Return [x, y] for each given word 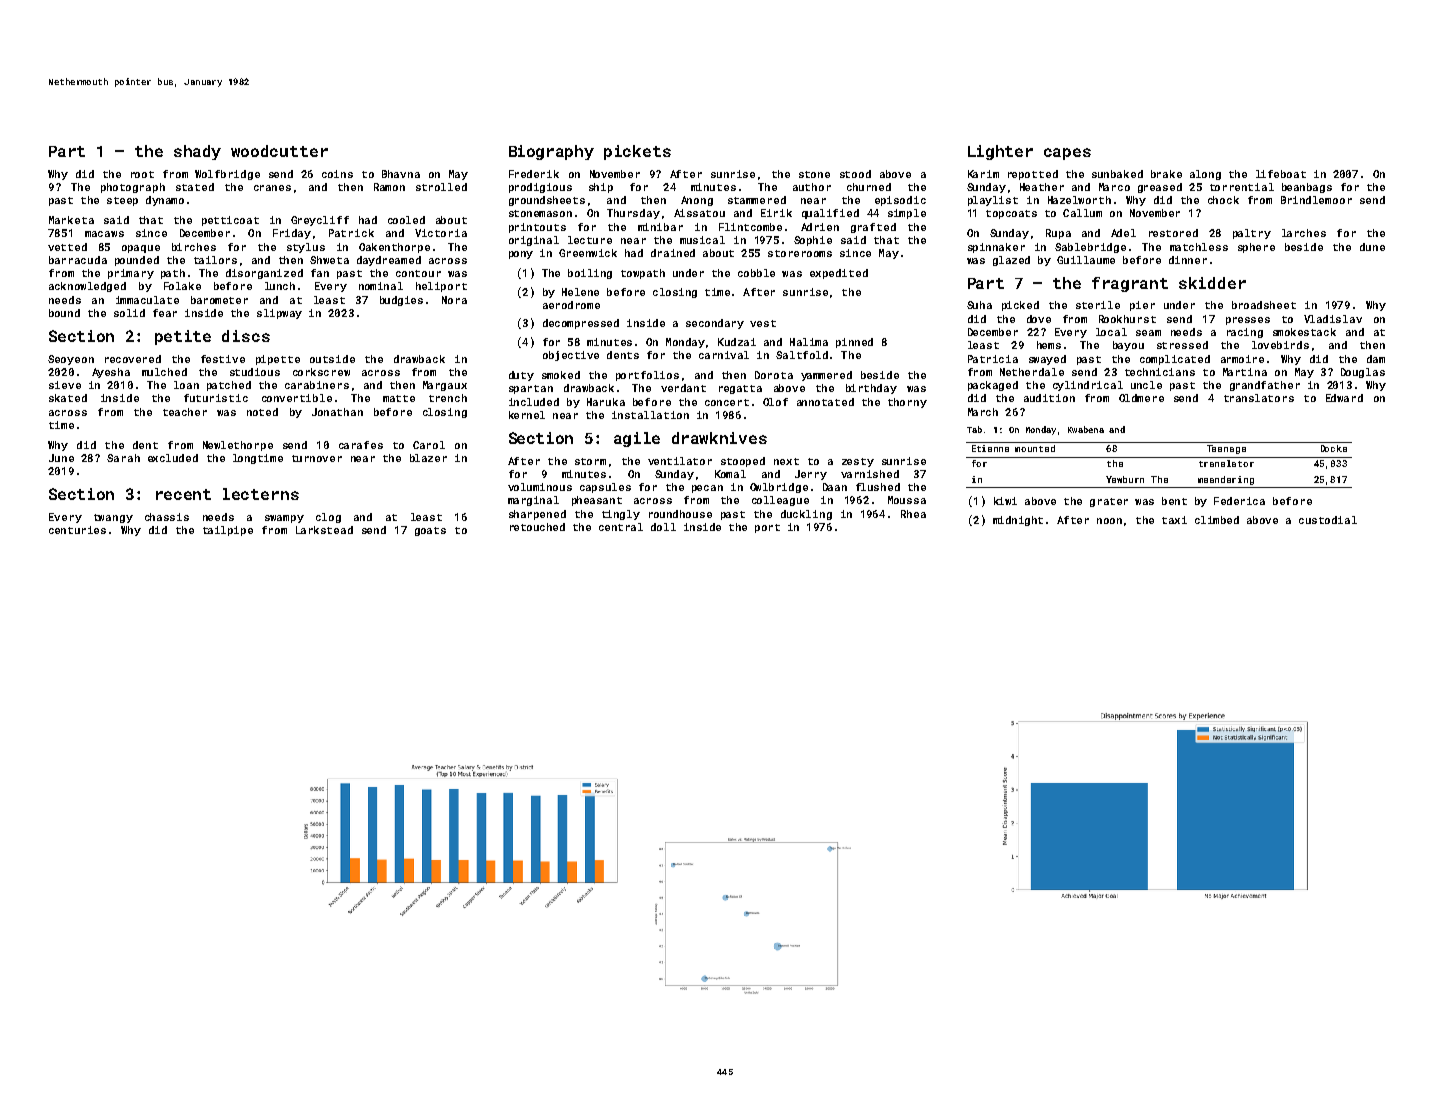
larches [1304, 233]
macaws [104, 234]
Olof [775, 402]
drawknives [719, 438]
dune [1372, 247]
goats [430, 531]
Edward [1344, 398]
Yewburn [1125, 479]
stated [195, 187]
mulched [164, 372]
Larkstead [324, 530]
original [534, 241]
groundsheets [547, 201]
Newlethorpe [238, 446]
